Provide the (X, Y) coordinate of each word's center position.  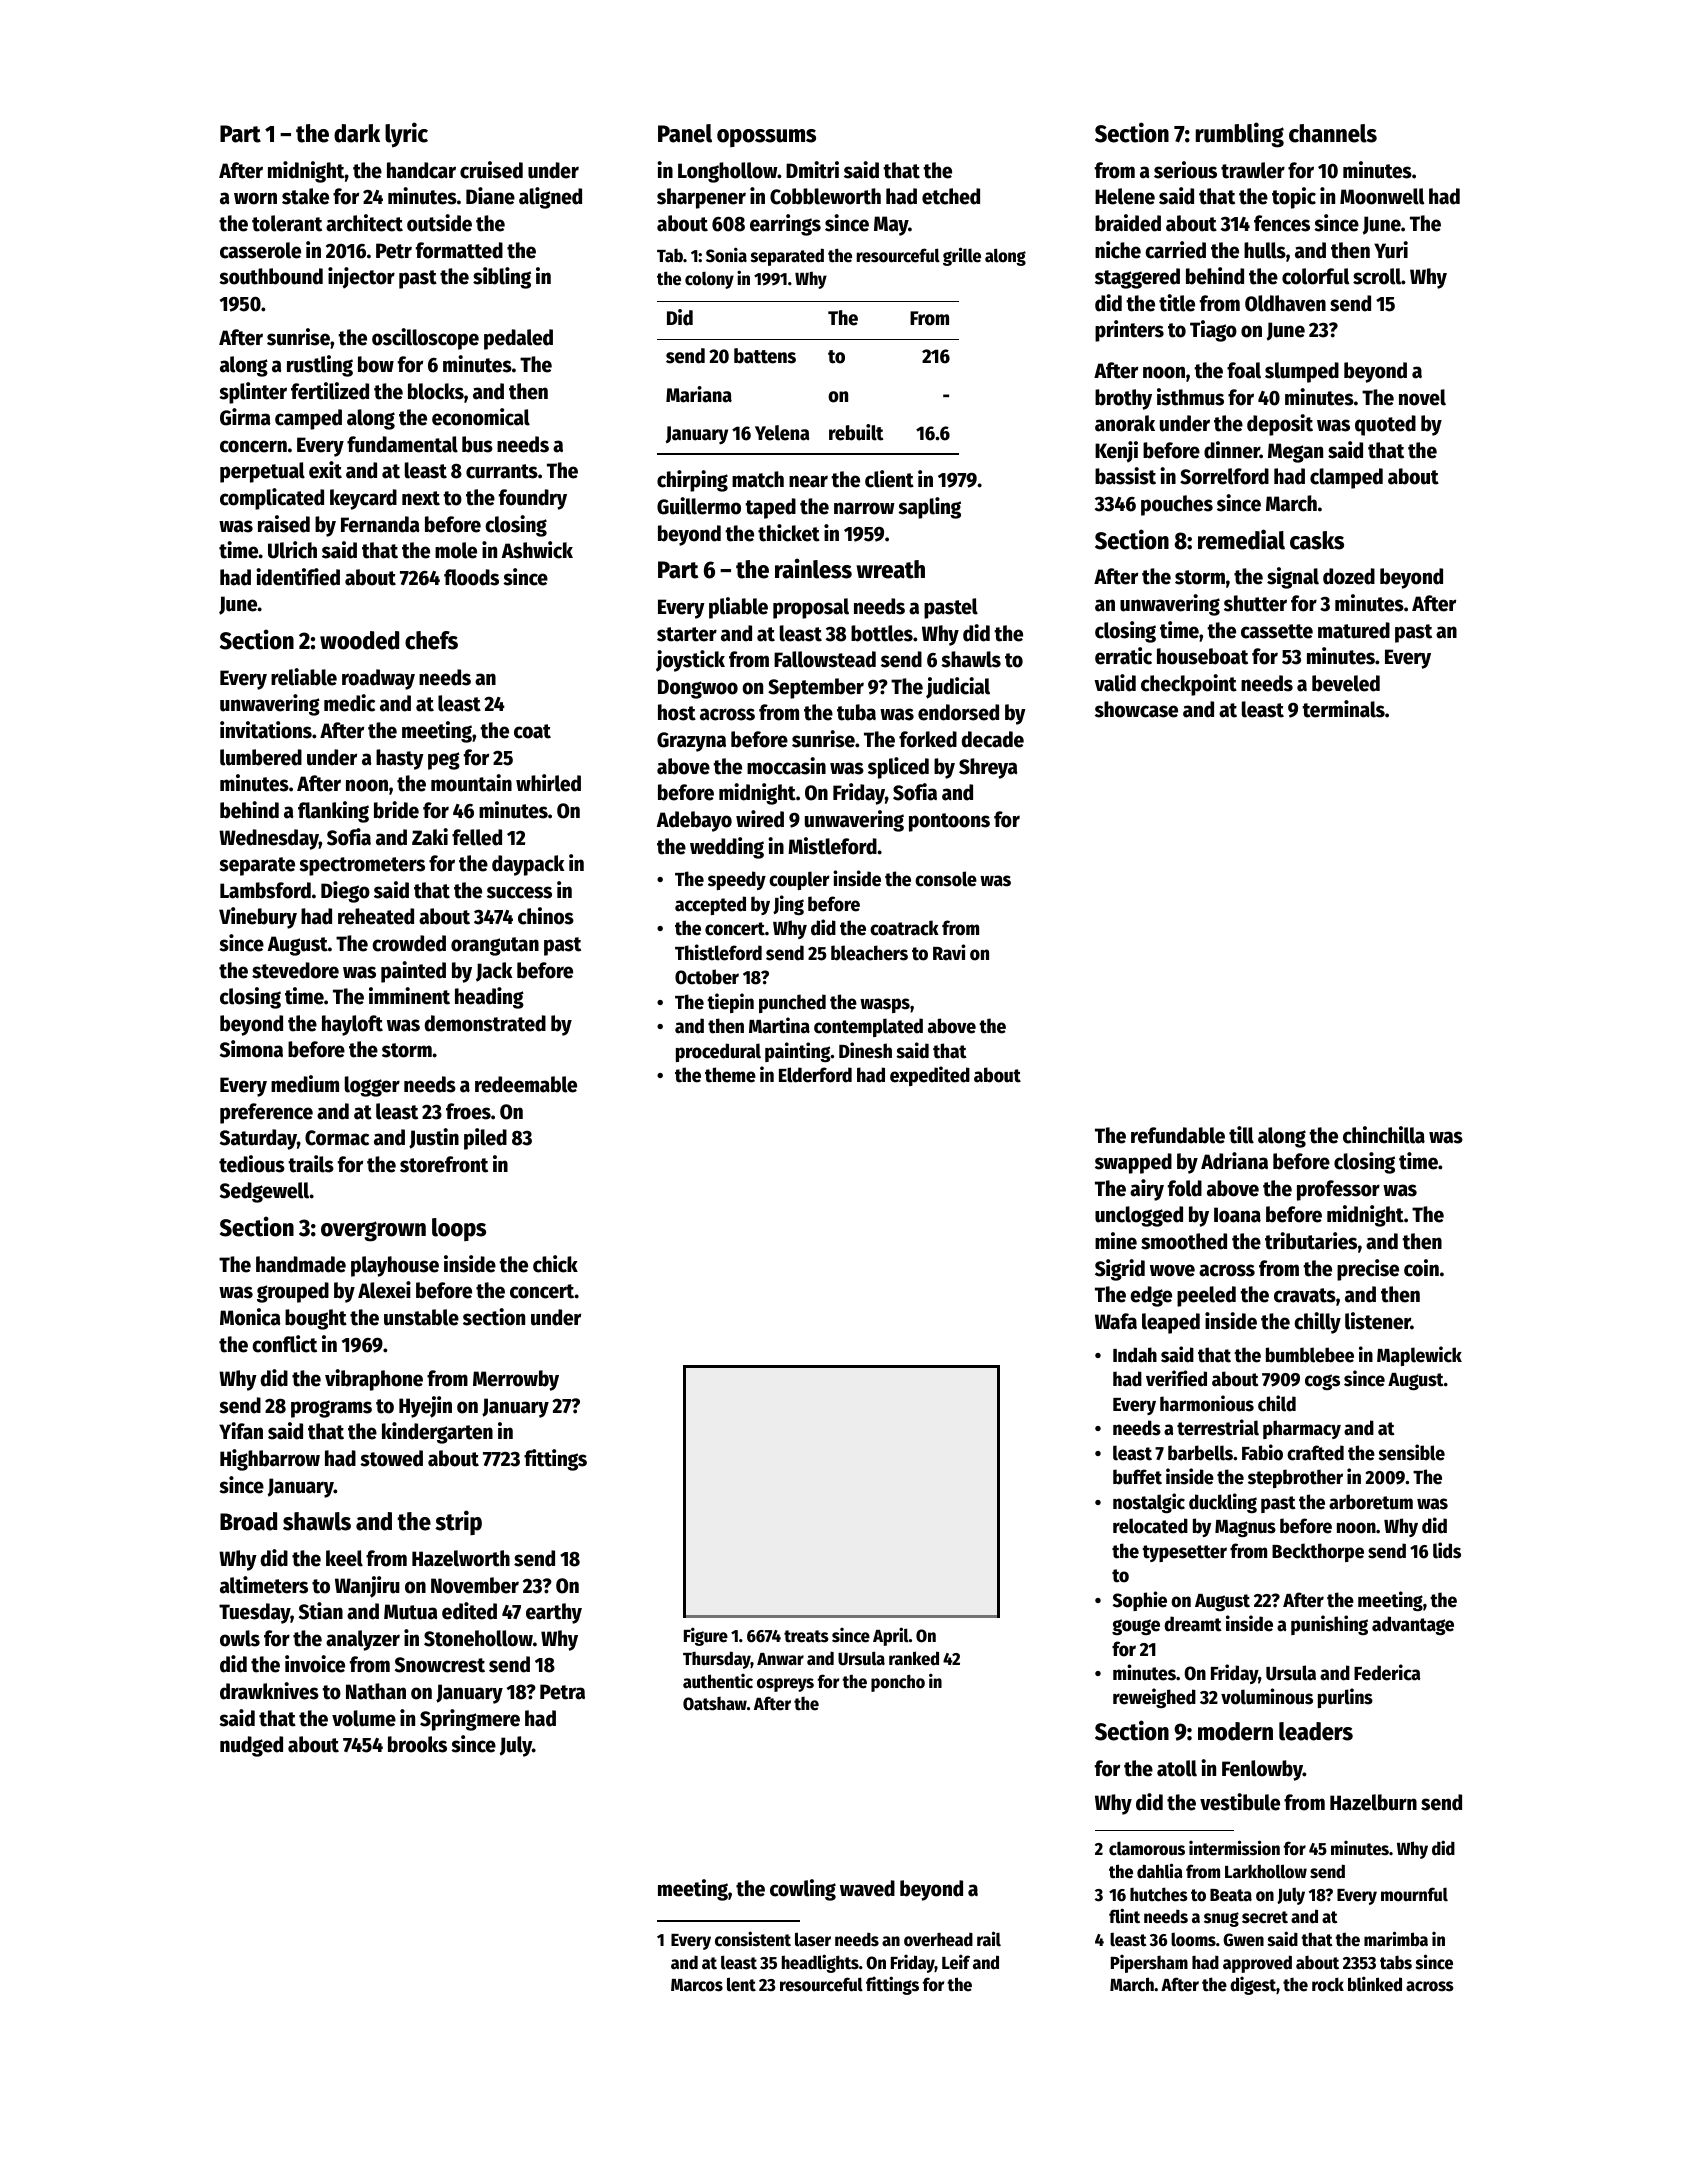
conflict (284, 1344)
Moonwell (1382, 196)
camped (308, 419)
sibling (502, 278)
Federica (1387, 1672)
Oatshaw (715, 1704)
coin (1421, 1268)
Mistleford (832, 846)
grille (962, 256)
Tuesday (255, 1613)
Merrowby (516, 1380)
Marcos (697, 1985)
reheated (376, 916)
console (946, 879)
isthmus (1190, 397)
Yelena (782, 433)
